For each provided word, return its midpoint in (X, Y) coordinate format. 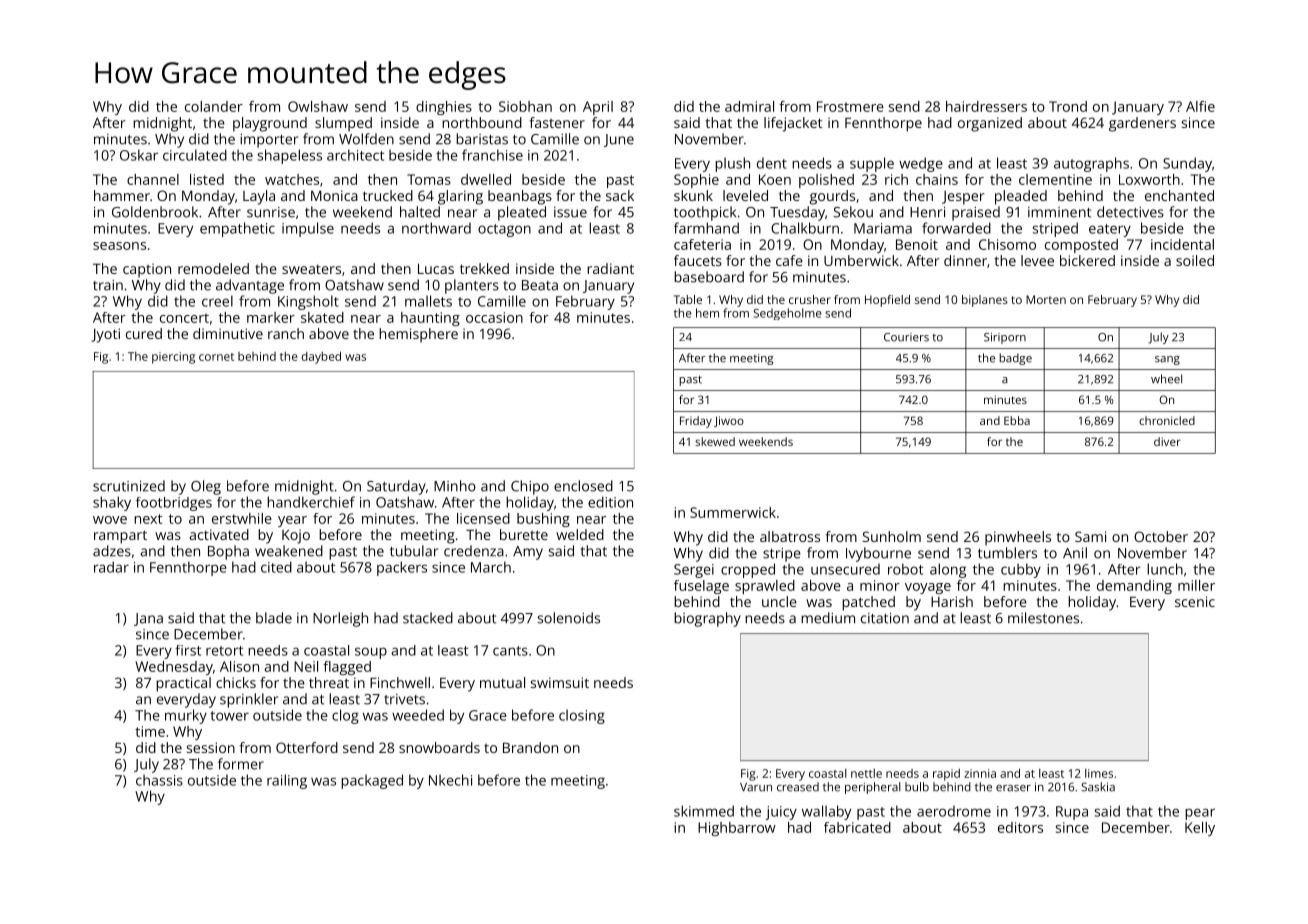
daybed (321, 357)
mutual (502, 682)
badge (1015, 359)
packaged (372, 781)
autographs (1091, 164)
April (598, 108)
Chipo (530, 487)
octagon (504, 230)
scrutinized (129, 486)
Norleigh (340, 619)
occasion (494, 317)
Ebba (1017, 420)
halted (420, 212)
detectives (1130, 212)
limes (1099, 773)
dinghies (444, 108)
